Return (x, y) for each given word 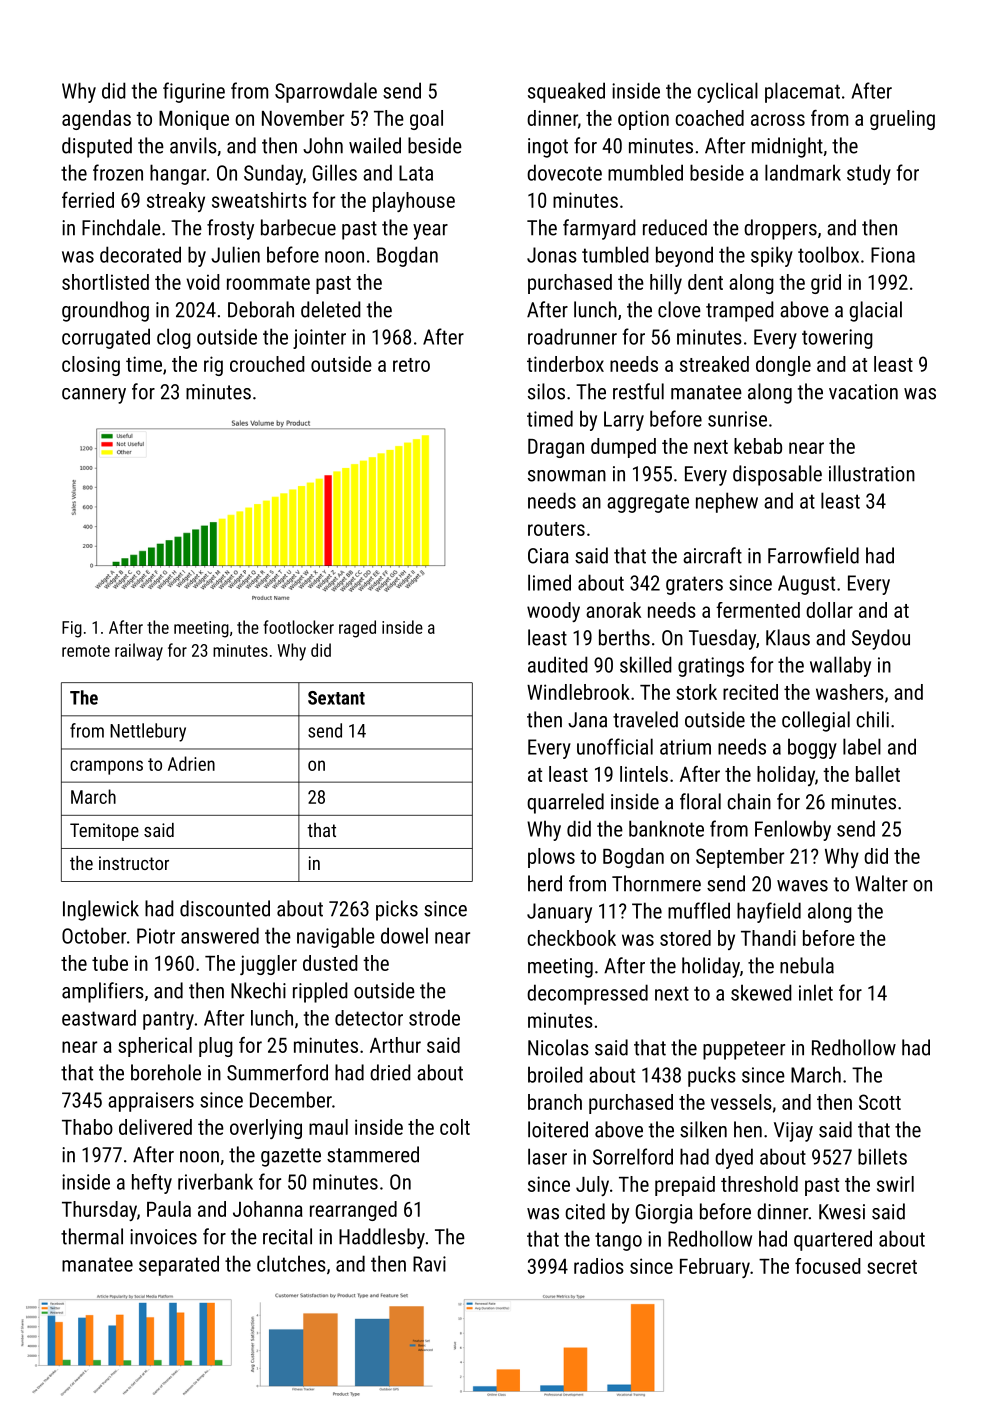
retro (411, 365)
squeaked (566, 92)
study (869, 174)
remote (86, 651)
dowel (404, 935)
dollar (829, 610)
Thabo (87, 1127)
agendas (96, 120)
